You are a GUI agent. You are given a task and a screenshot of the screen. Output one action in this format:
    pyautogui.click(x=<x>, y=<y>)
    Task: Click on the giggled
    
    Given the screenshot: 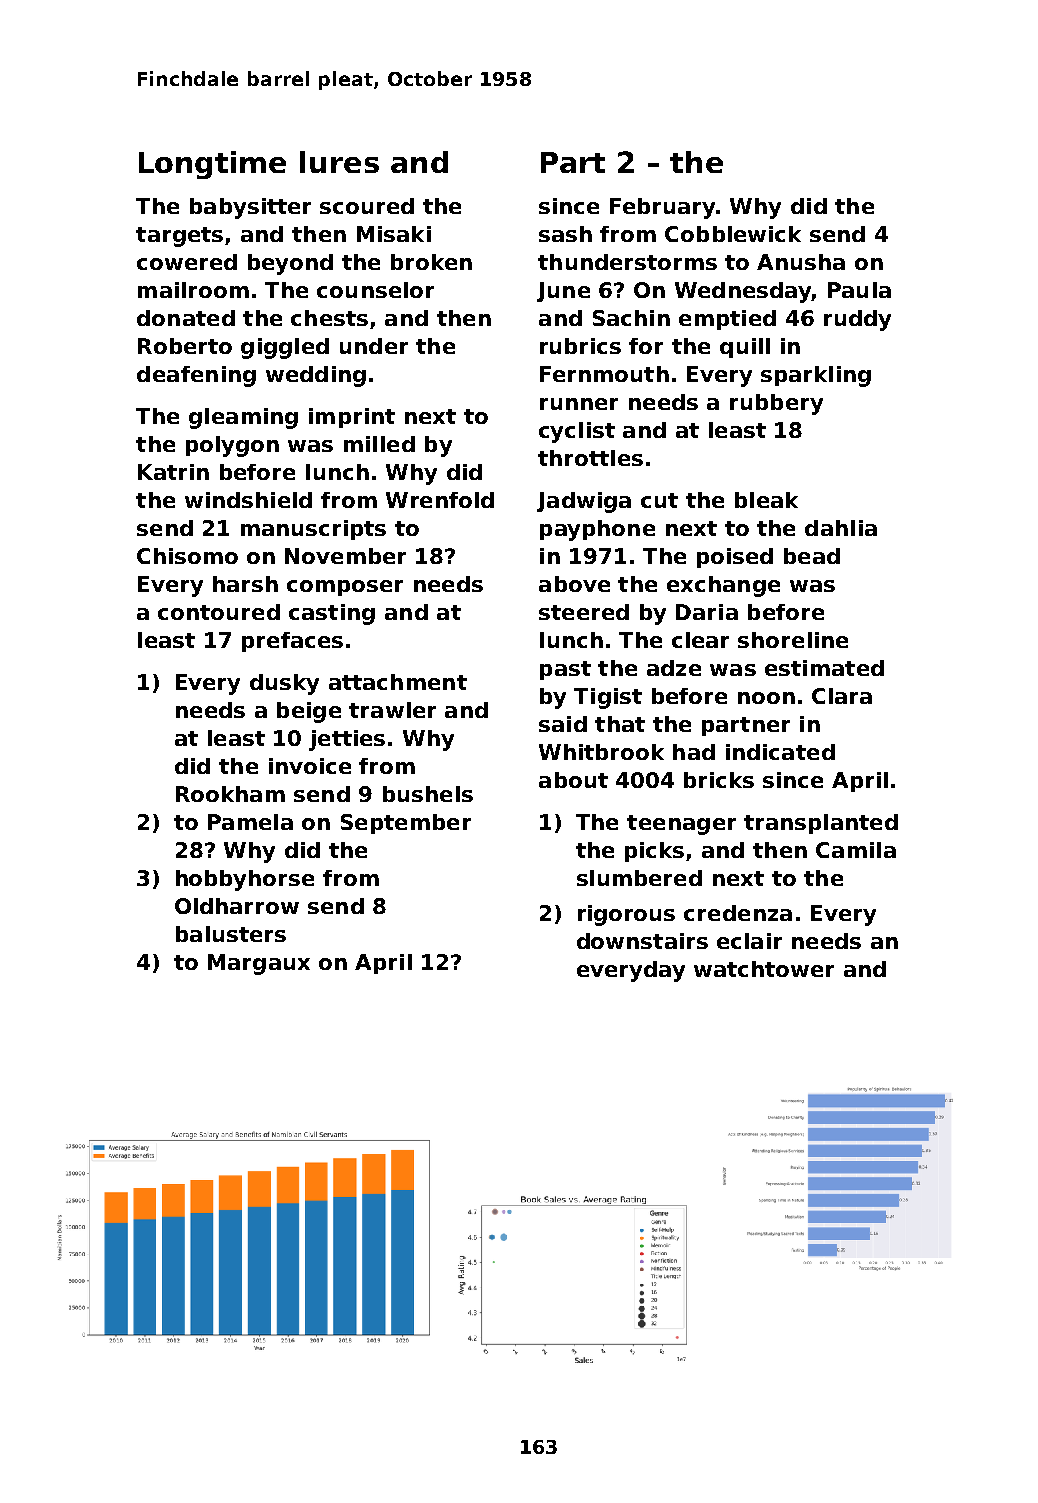 What is the action you would take?
    pyautogui.click(x=285, y=348)
